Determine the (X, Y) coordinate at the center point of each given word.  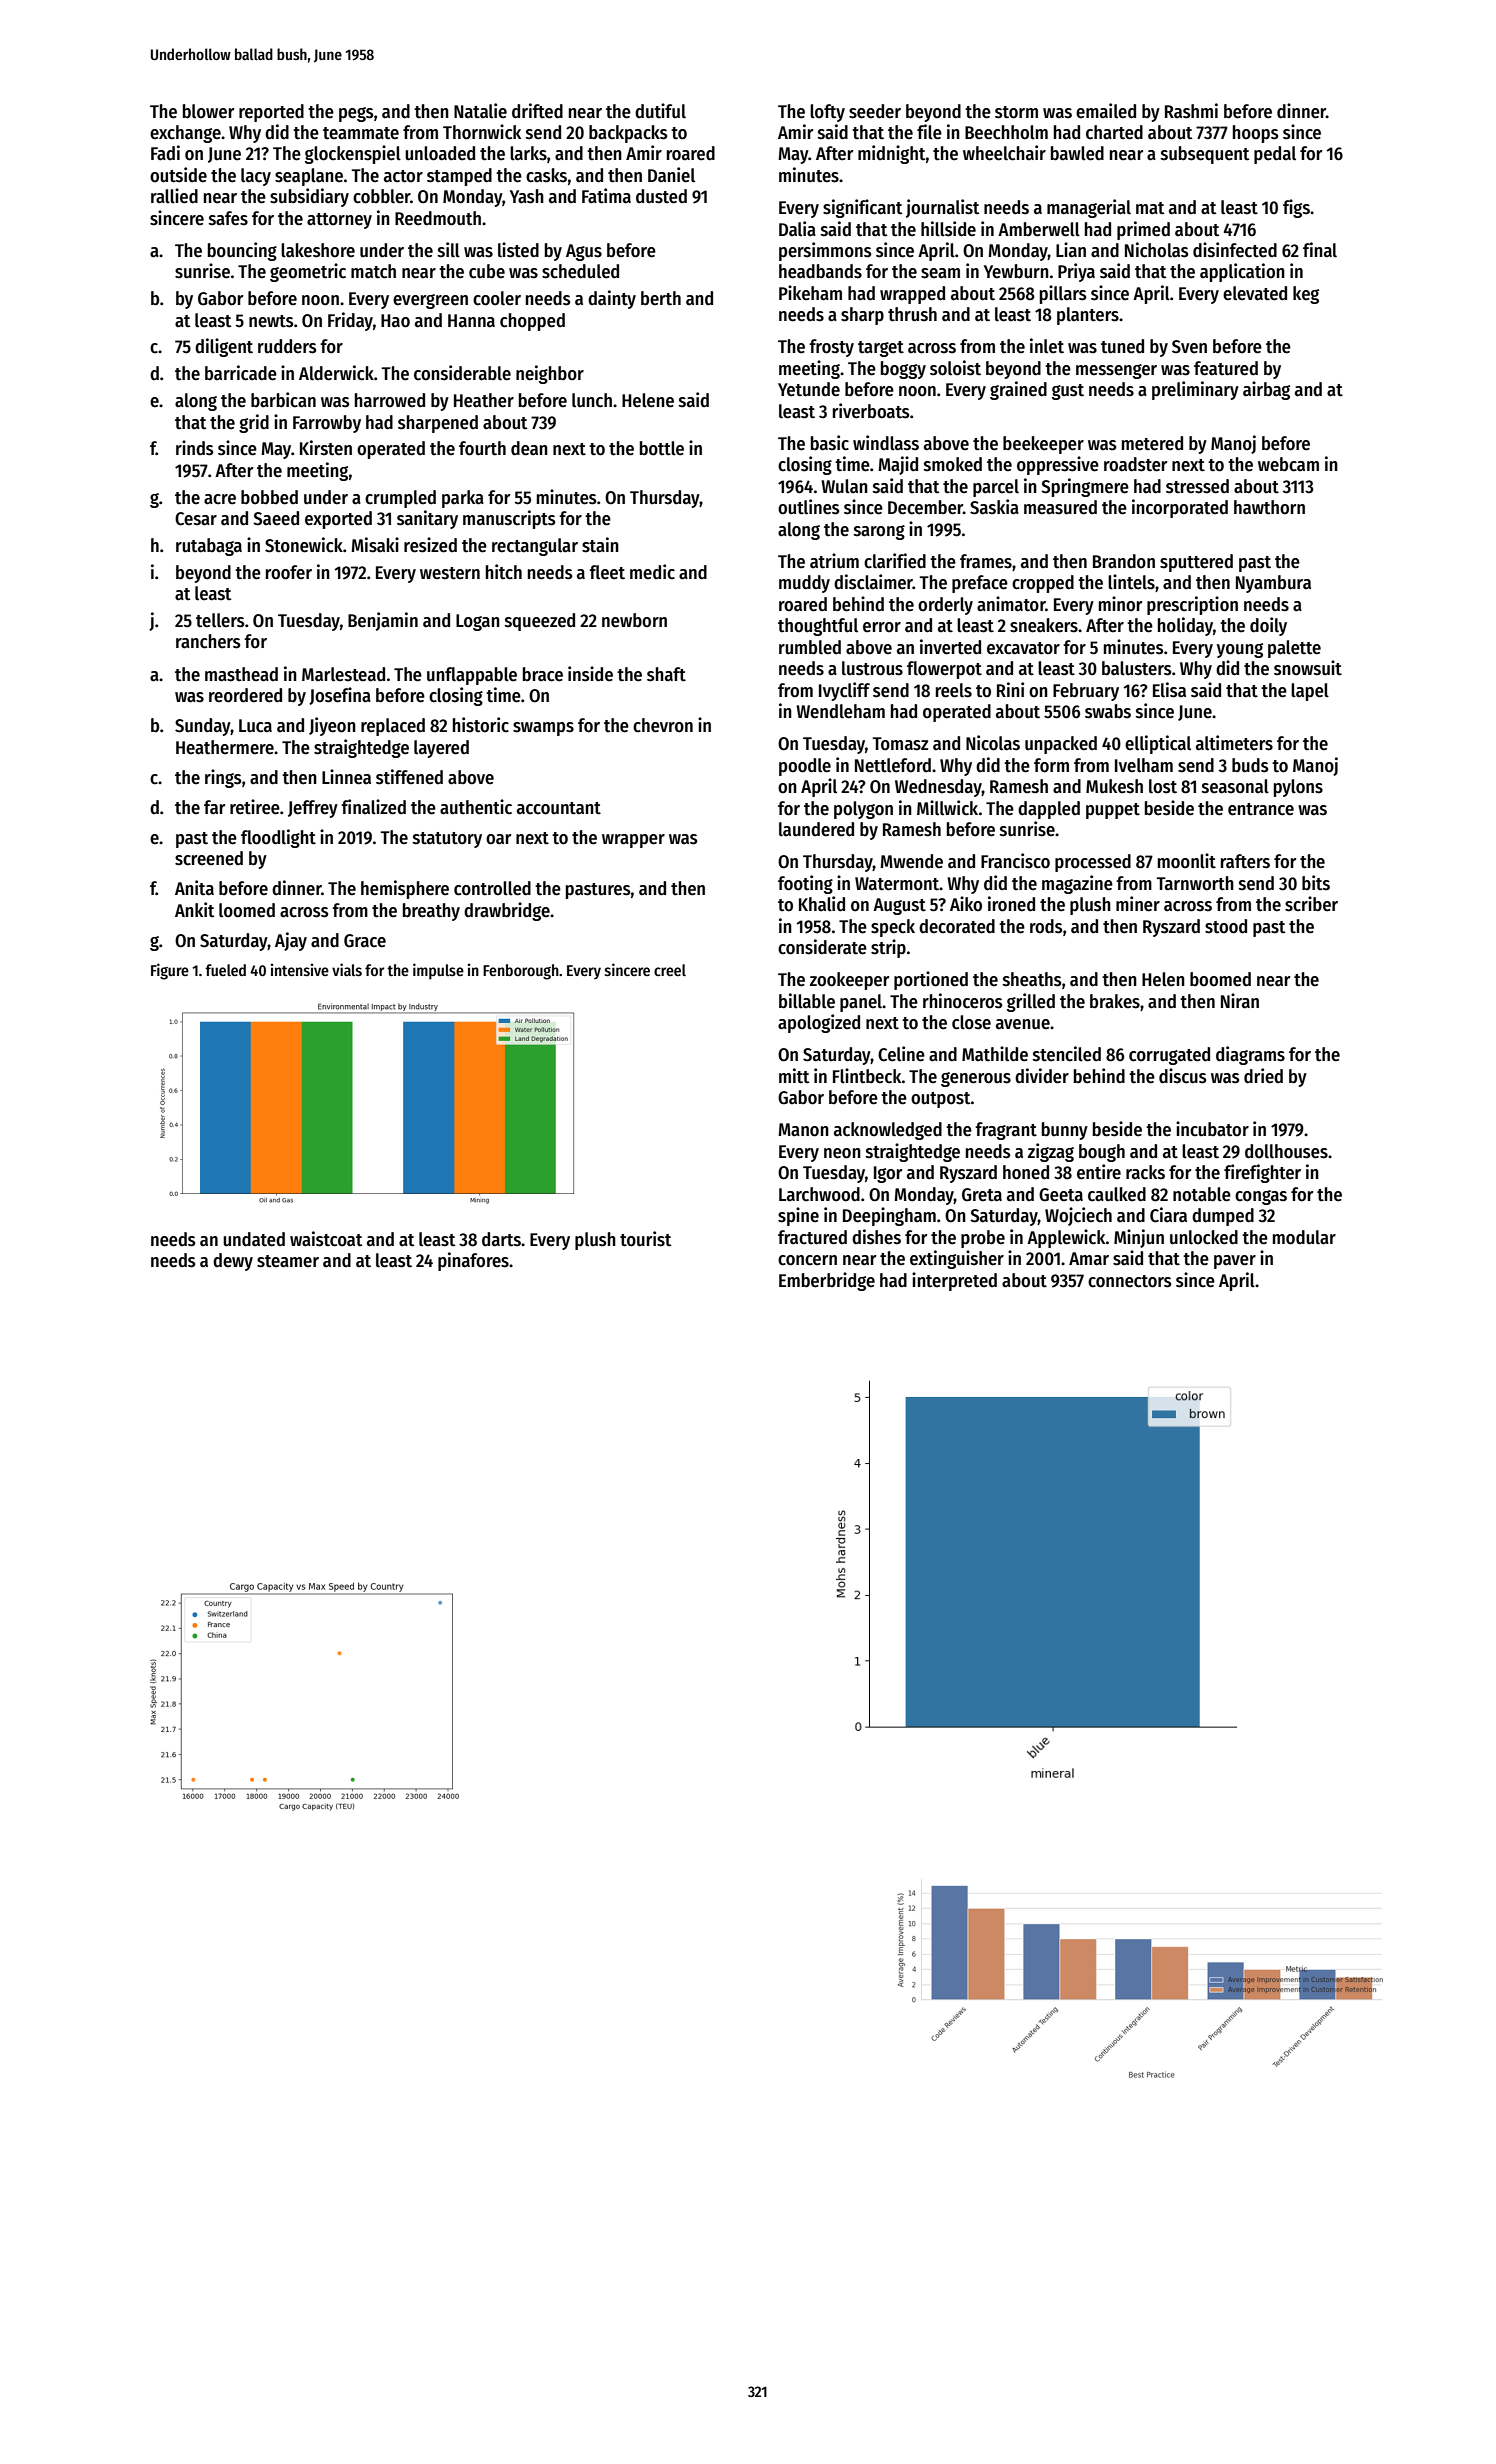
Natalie (480, 111)
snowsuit (1308, 668)
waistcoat (326, 1239)
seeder (875, 111)
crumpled (400, 499)
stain (600, 545)
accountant (559, 808)
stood (1226, 926)
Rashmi (1191, 111)
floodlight (278, 838)
